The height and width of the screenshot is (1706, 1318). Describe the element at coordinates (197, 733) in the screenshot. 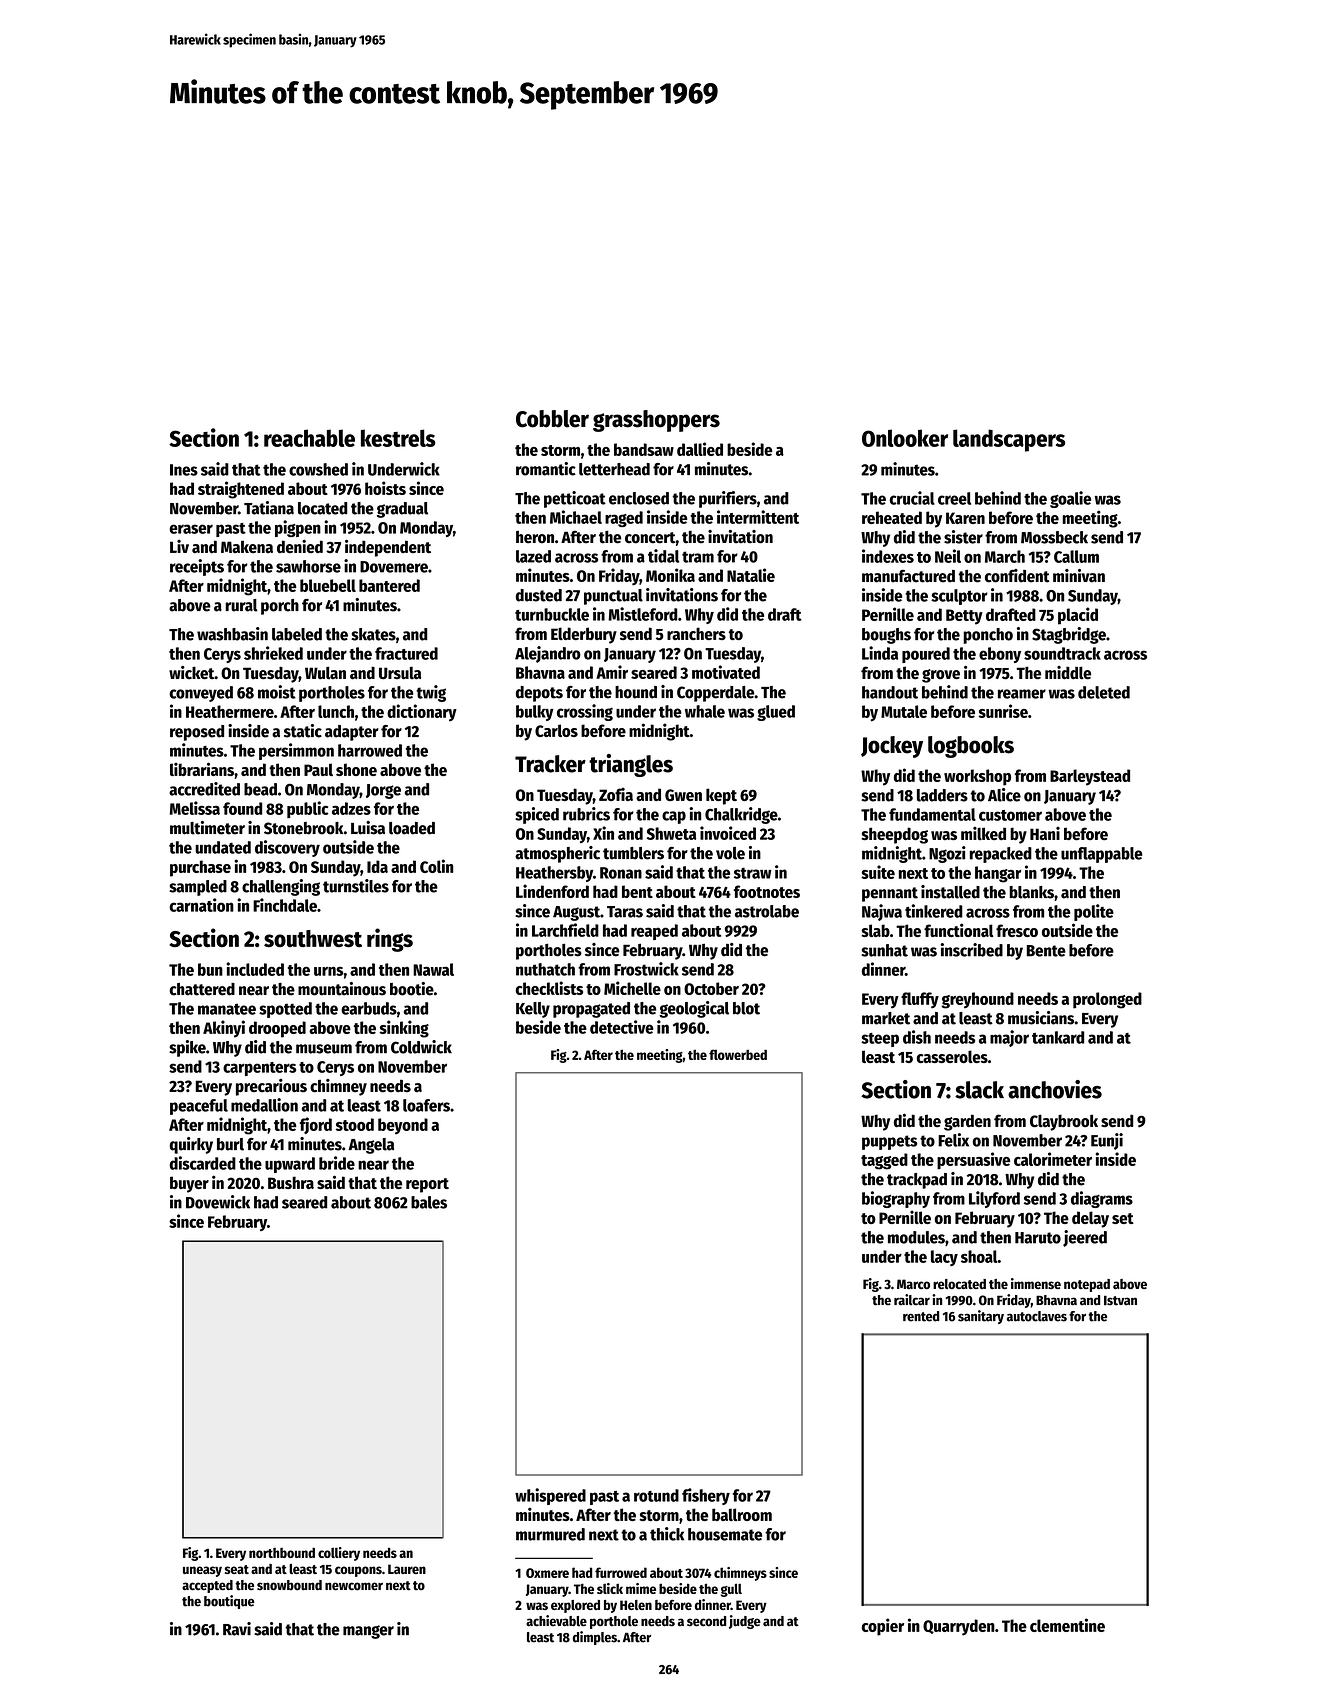

I see `reposed` at that location.
